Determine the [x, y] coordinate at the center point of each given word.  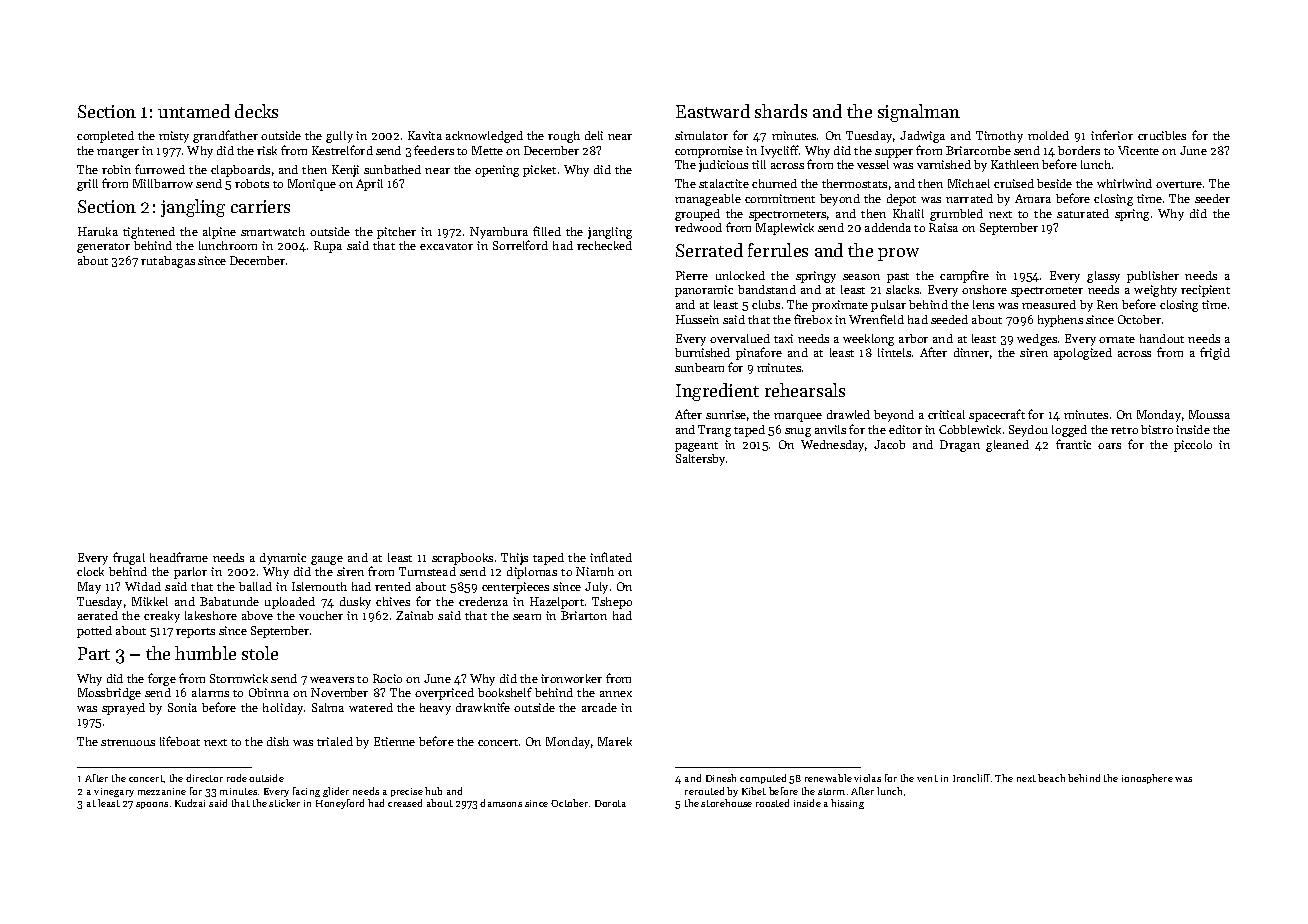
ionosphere [1147, 779]
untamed [194, 111]
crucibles [1162, 135]
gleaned [1007, 446]
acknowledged [484, 137]
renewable [828, 778]
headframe [179, 557]
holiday [283, 709]
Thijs [514, 559]
